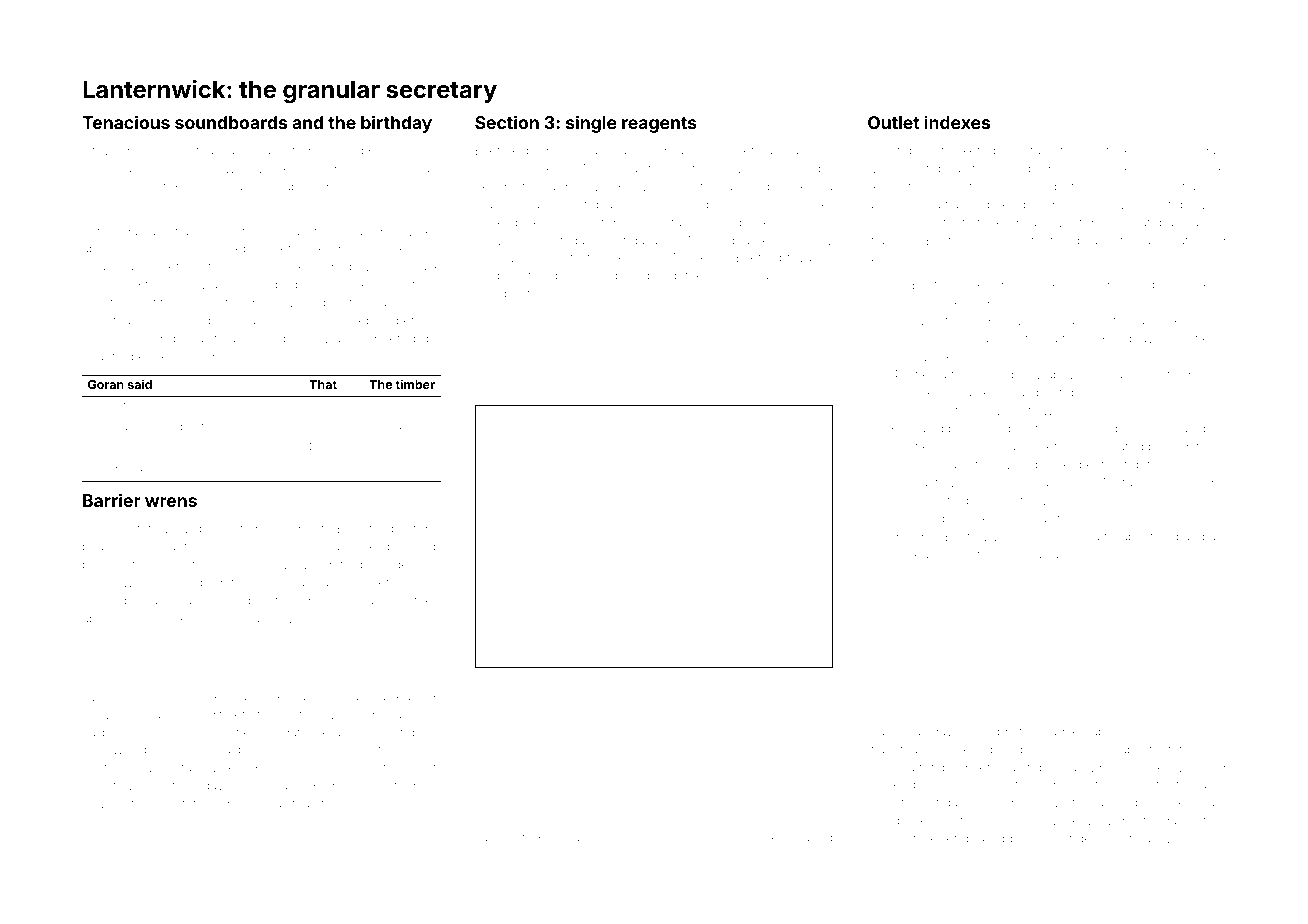 The height and width of the screenshot is (924, 1308). I want to click on modem, so click(739, 151).
